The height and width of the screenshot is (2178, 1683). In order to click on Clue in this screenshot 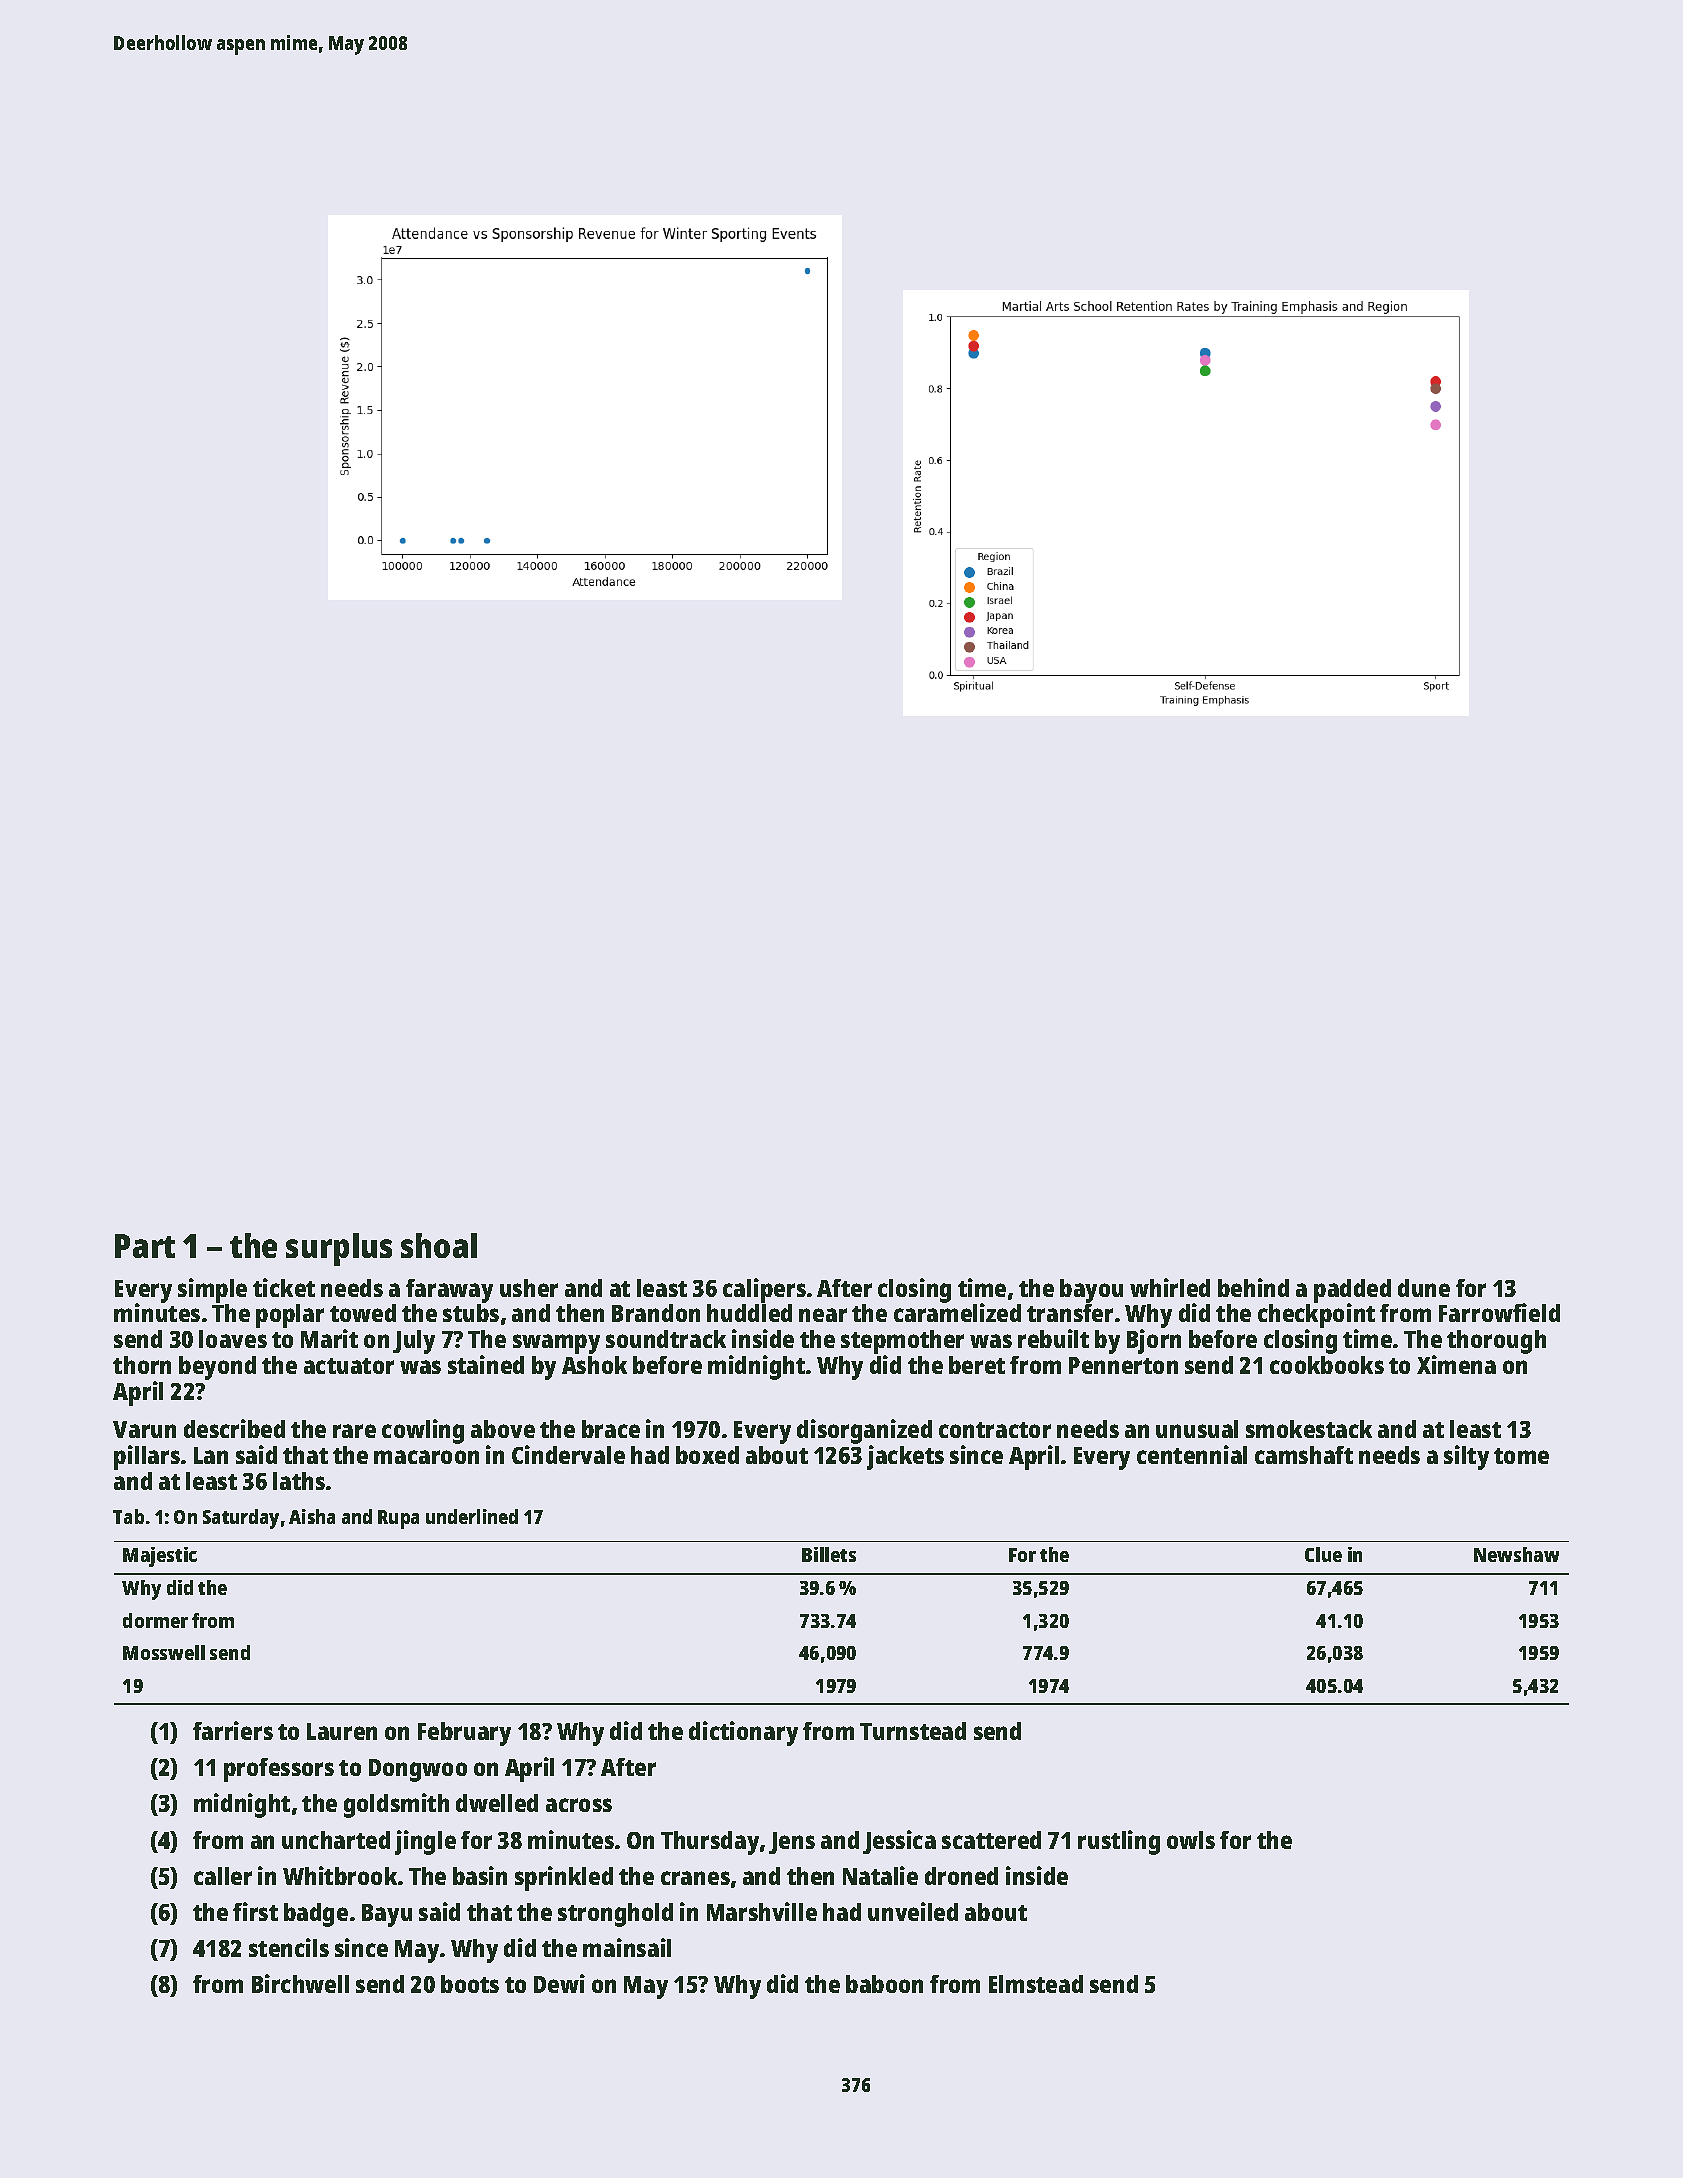, I will do `click(1323, 1554)`.
